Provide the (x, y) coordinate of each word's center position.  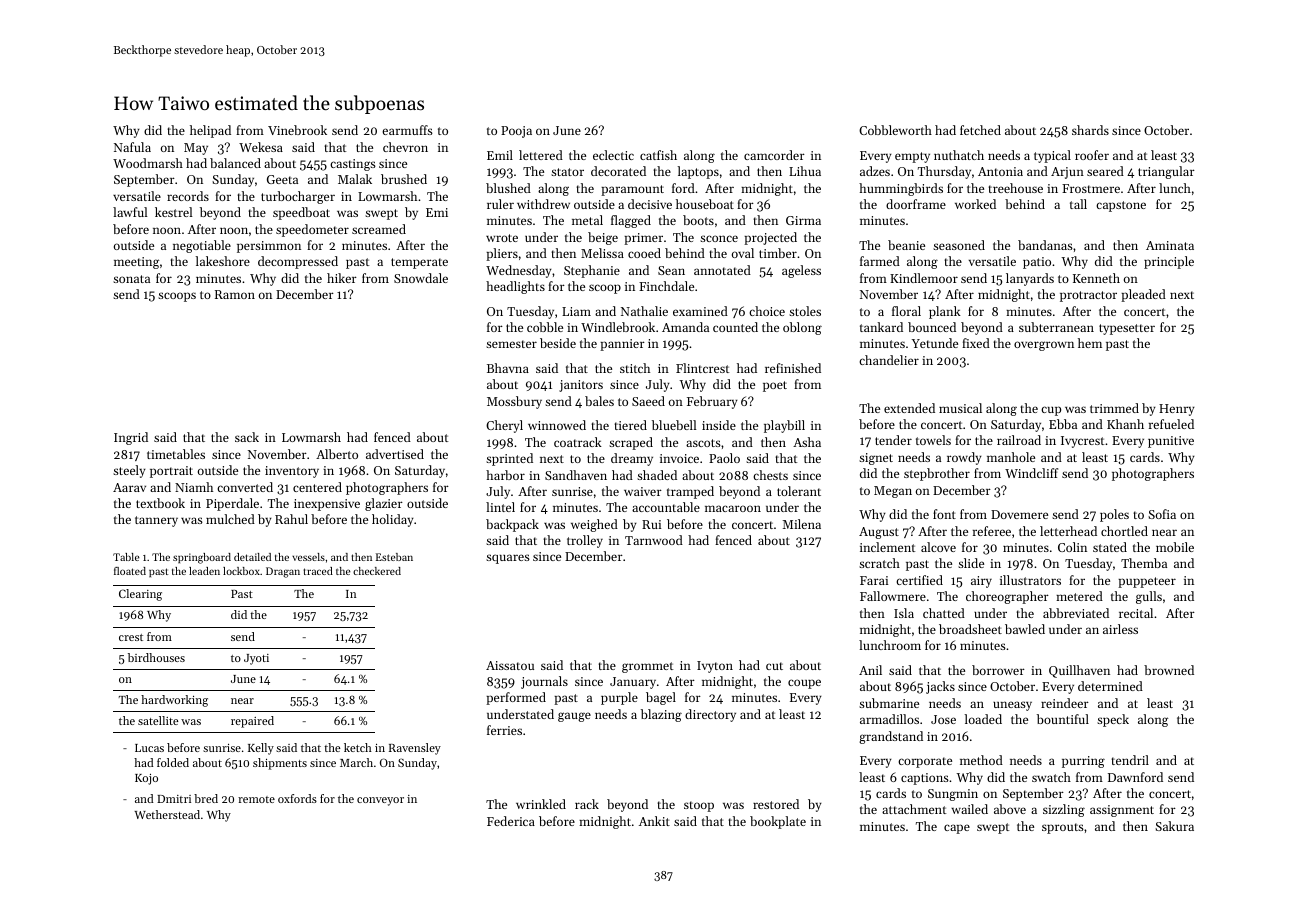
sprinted (509, 459)
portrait (171, 472)
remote (256, 799)
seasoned (959, 245)
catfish (658, 155)
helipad (210, 131)
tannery (156, 521)
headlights (515, 287)
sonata (131, 279)
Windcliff (1031, 473)
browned (1169, 670)
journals (544, 682)
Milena (802, 524)
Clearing (140, 595)
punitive (1171, 442)
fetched (980, 130)
